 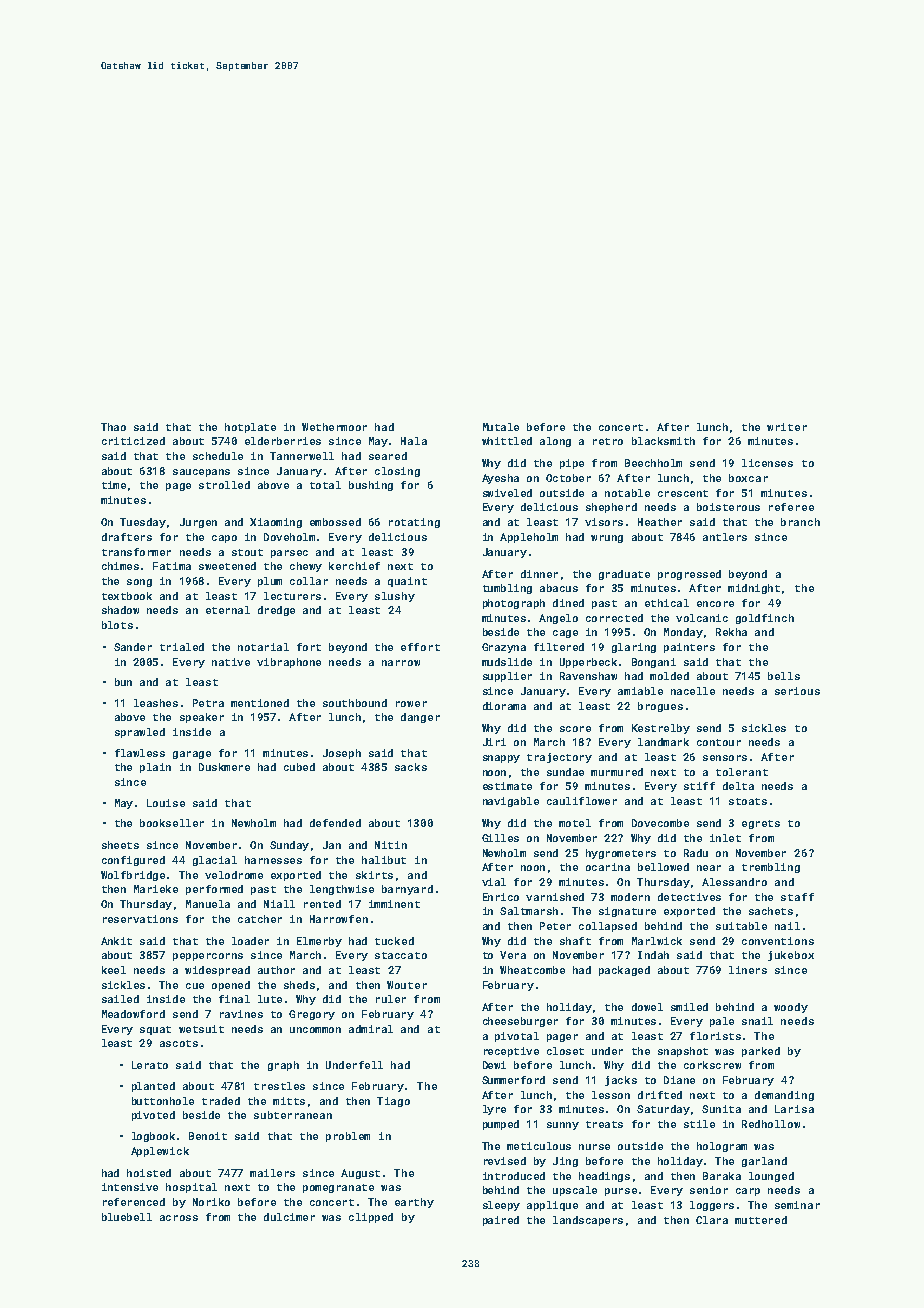 What do you see at coordinates (797, 691) in the page?
I see `serious` at bounding box center [797, 691].
